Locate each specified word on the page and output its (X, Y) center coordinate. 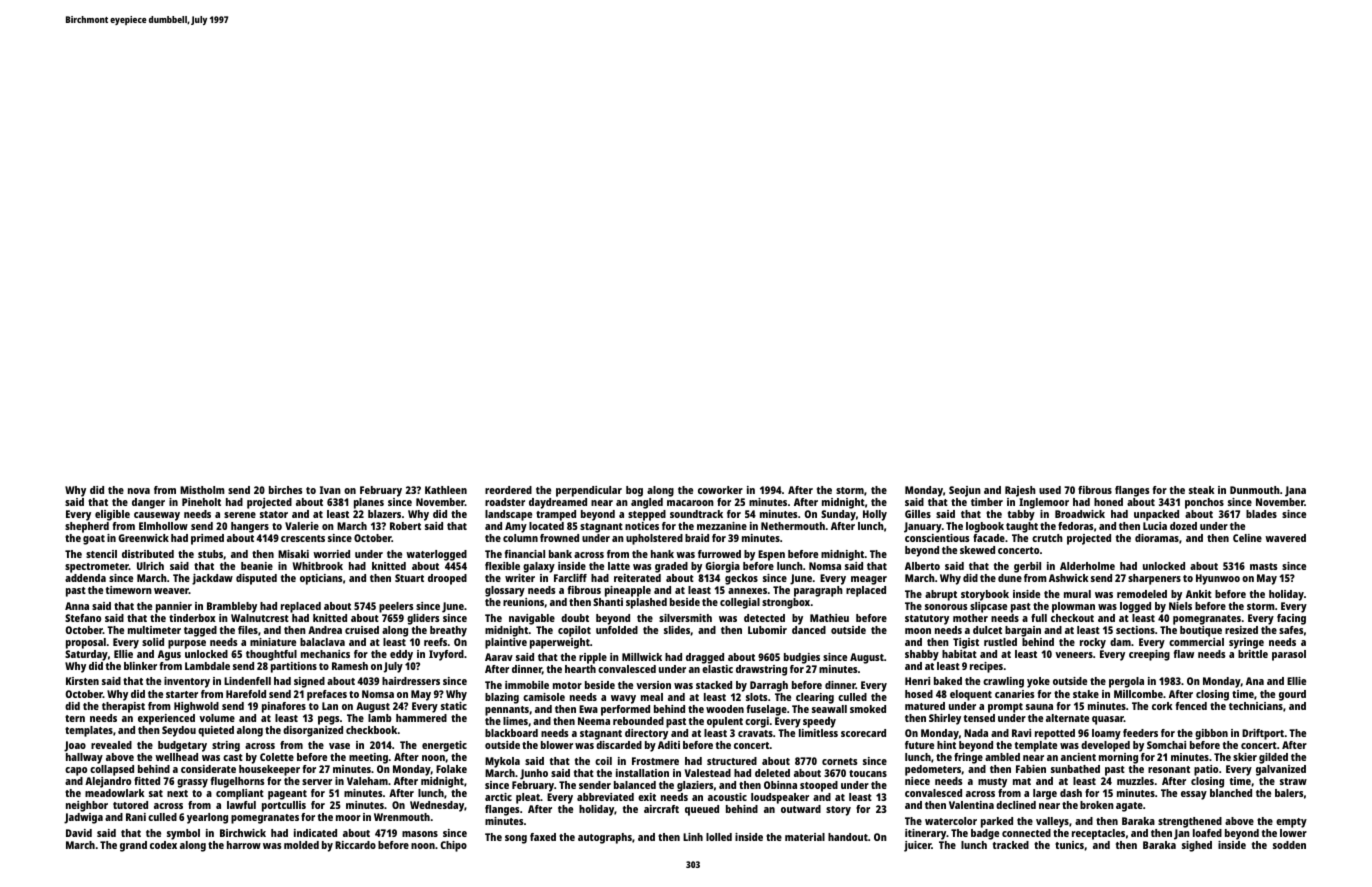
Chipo (453, 846)
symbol (183, 834)
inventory (187, 682)
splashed (646, 603)
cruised (362, 630)
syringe (1246, 643)
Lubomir (767, 630)
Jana (1295, 491)
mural (1077, 594)
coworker (720, 490)
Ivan (330, 490)
